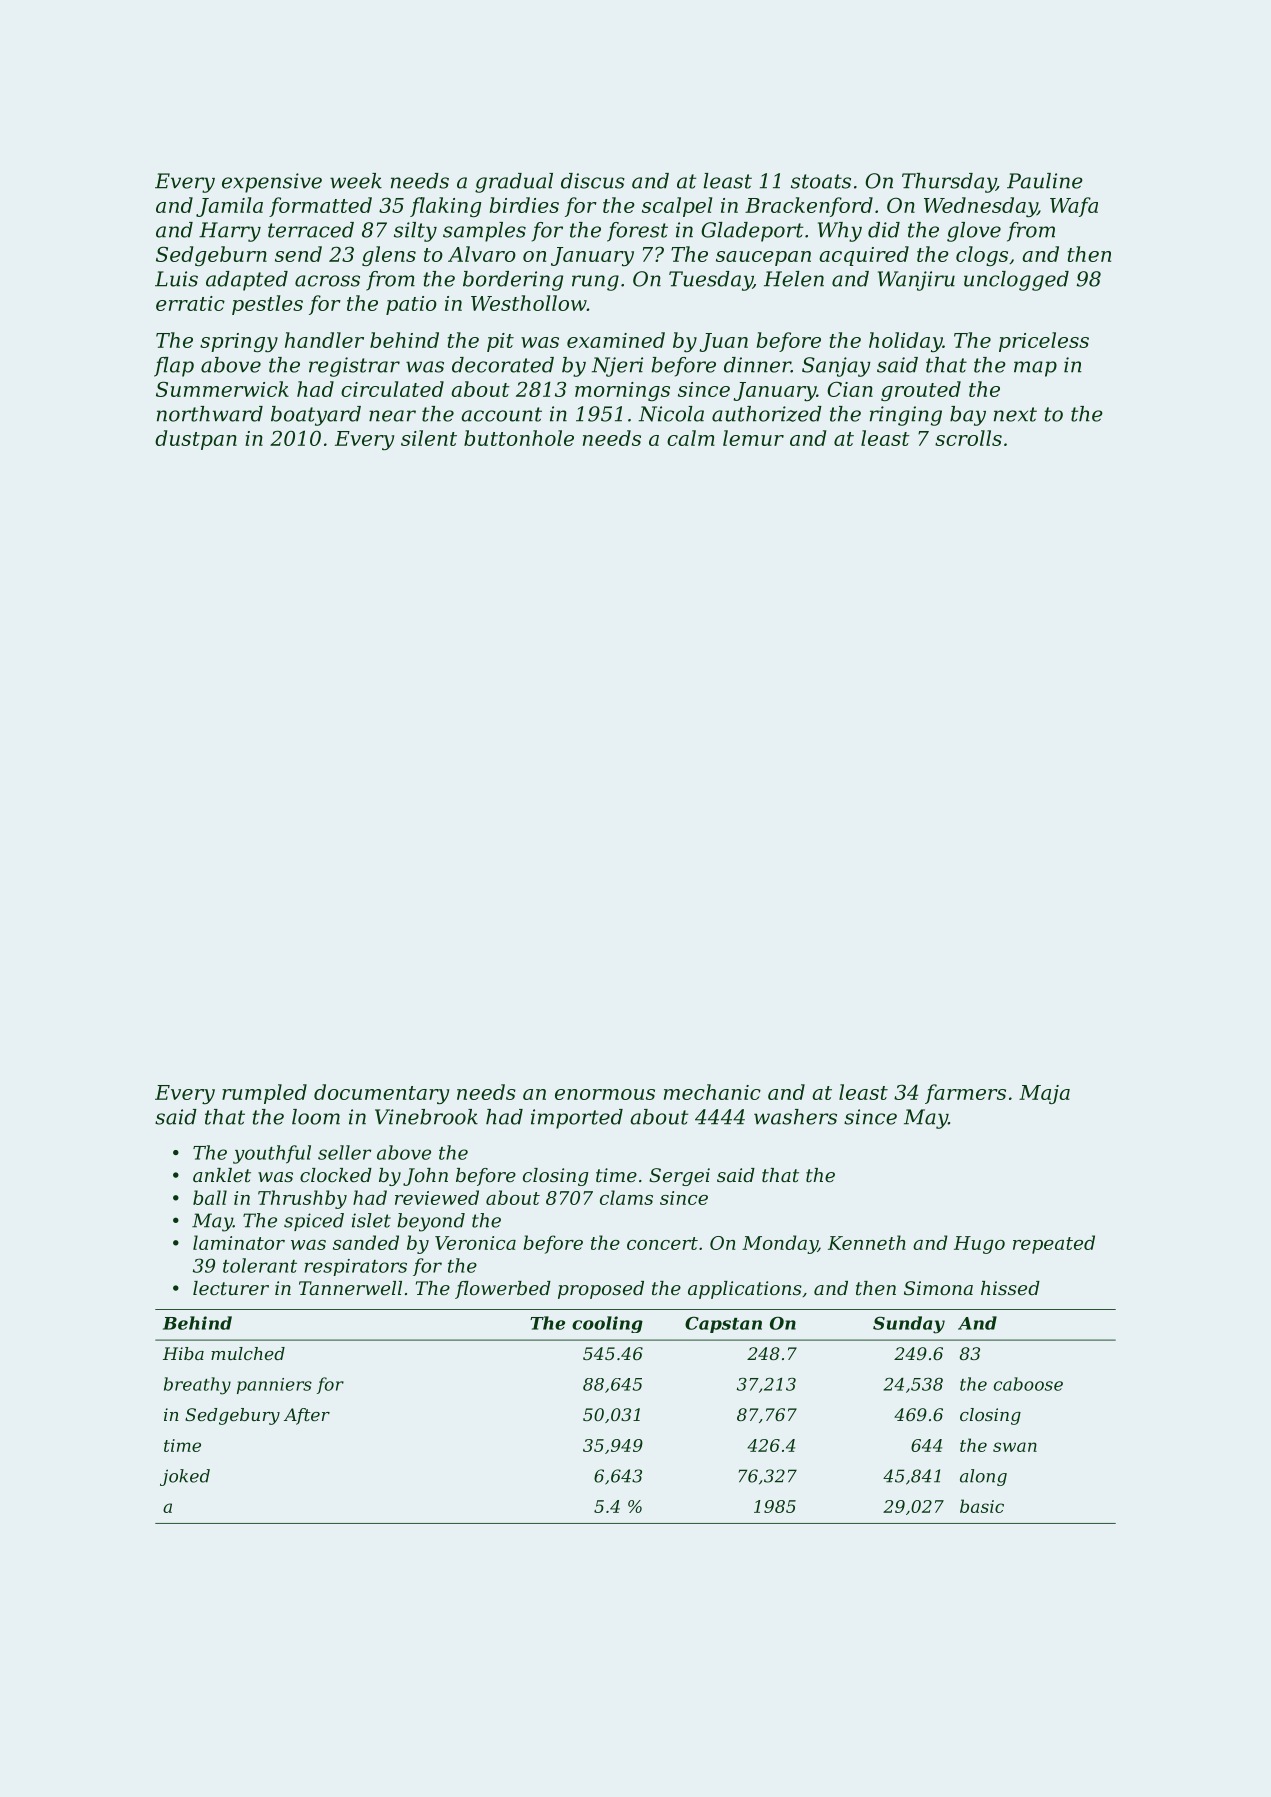  What do you see at coordinates (605, 1094) in the screenshot?
I see `enormous` at bounding box center [605, 1094].
